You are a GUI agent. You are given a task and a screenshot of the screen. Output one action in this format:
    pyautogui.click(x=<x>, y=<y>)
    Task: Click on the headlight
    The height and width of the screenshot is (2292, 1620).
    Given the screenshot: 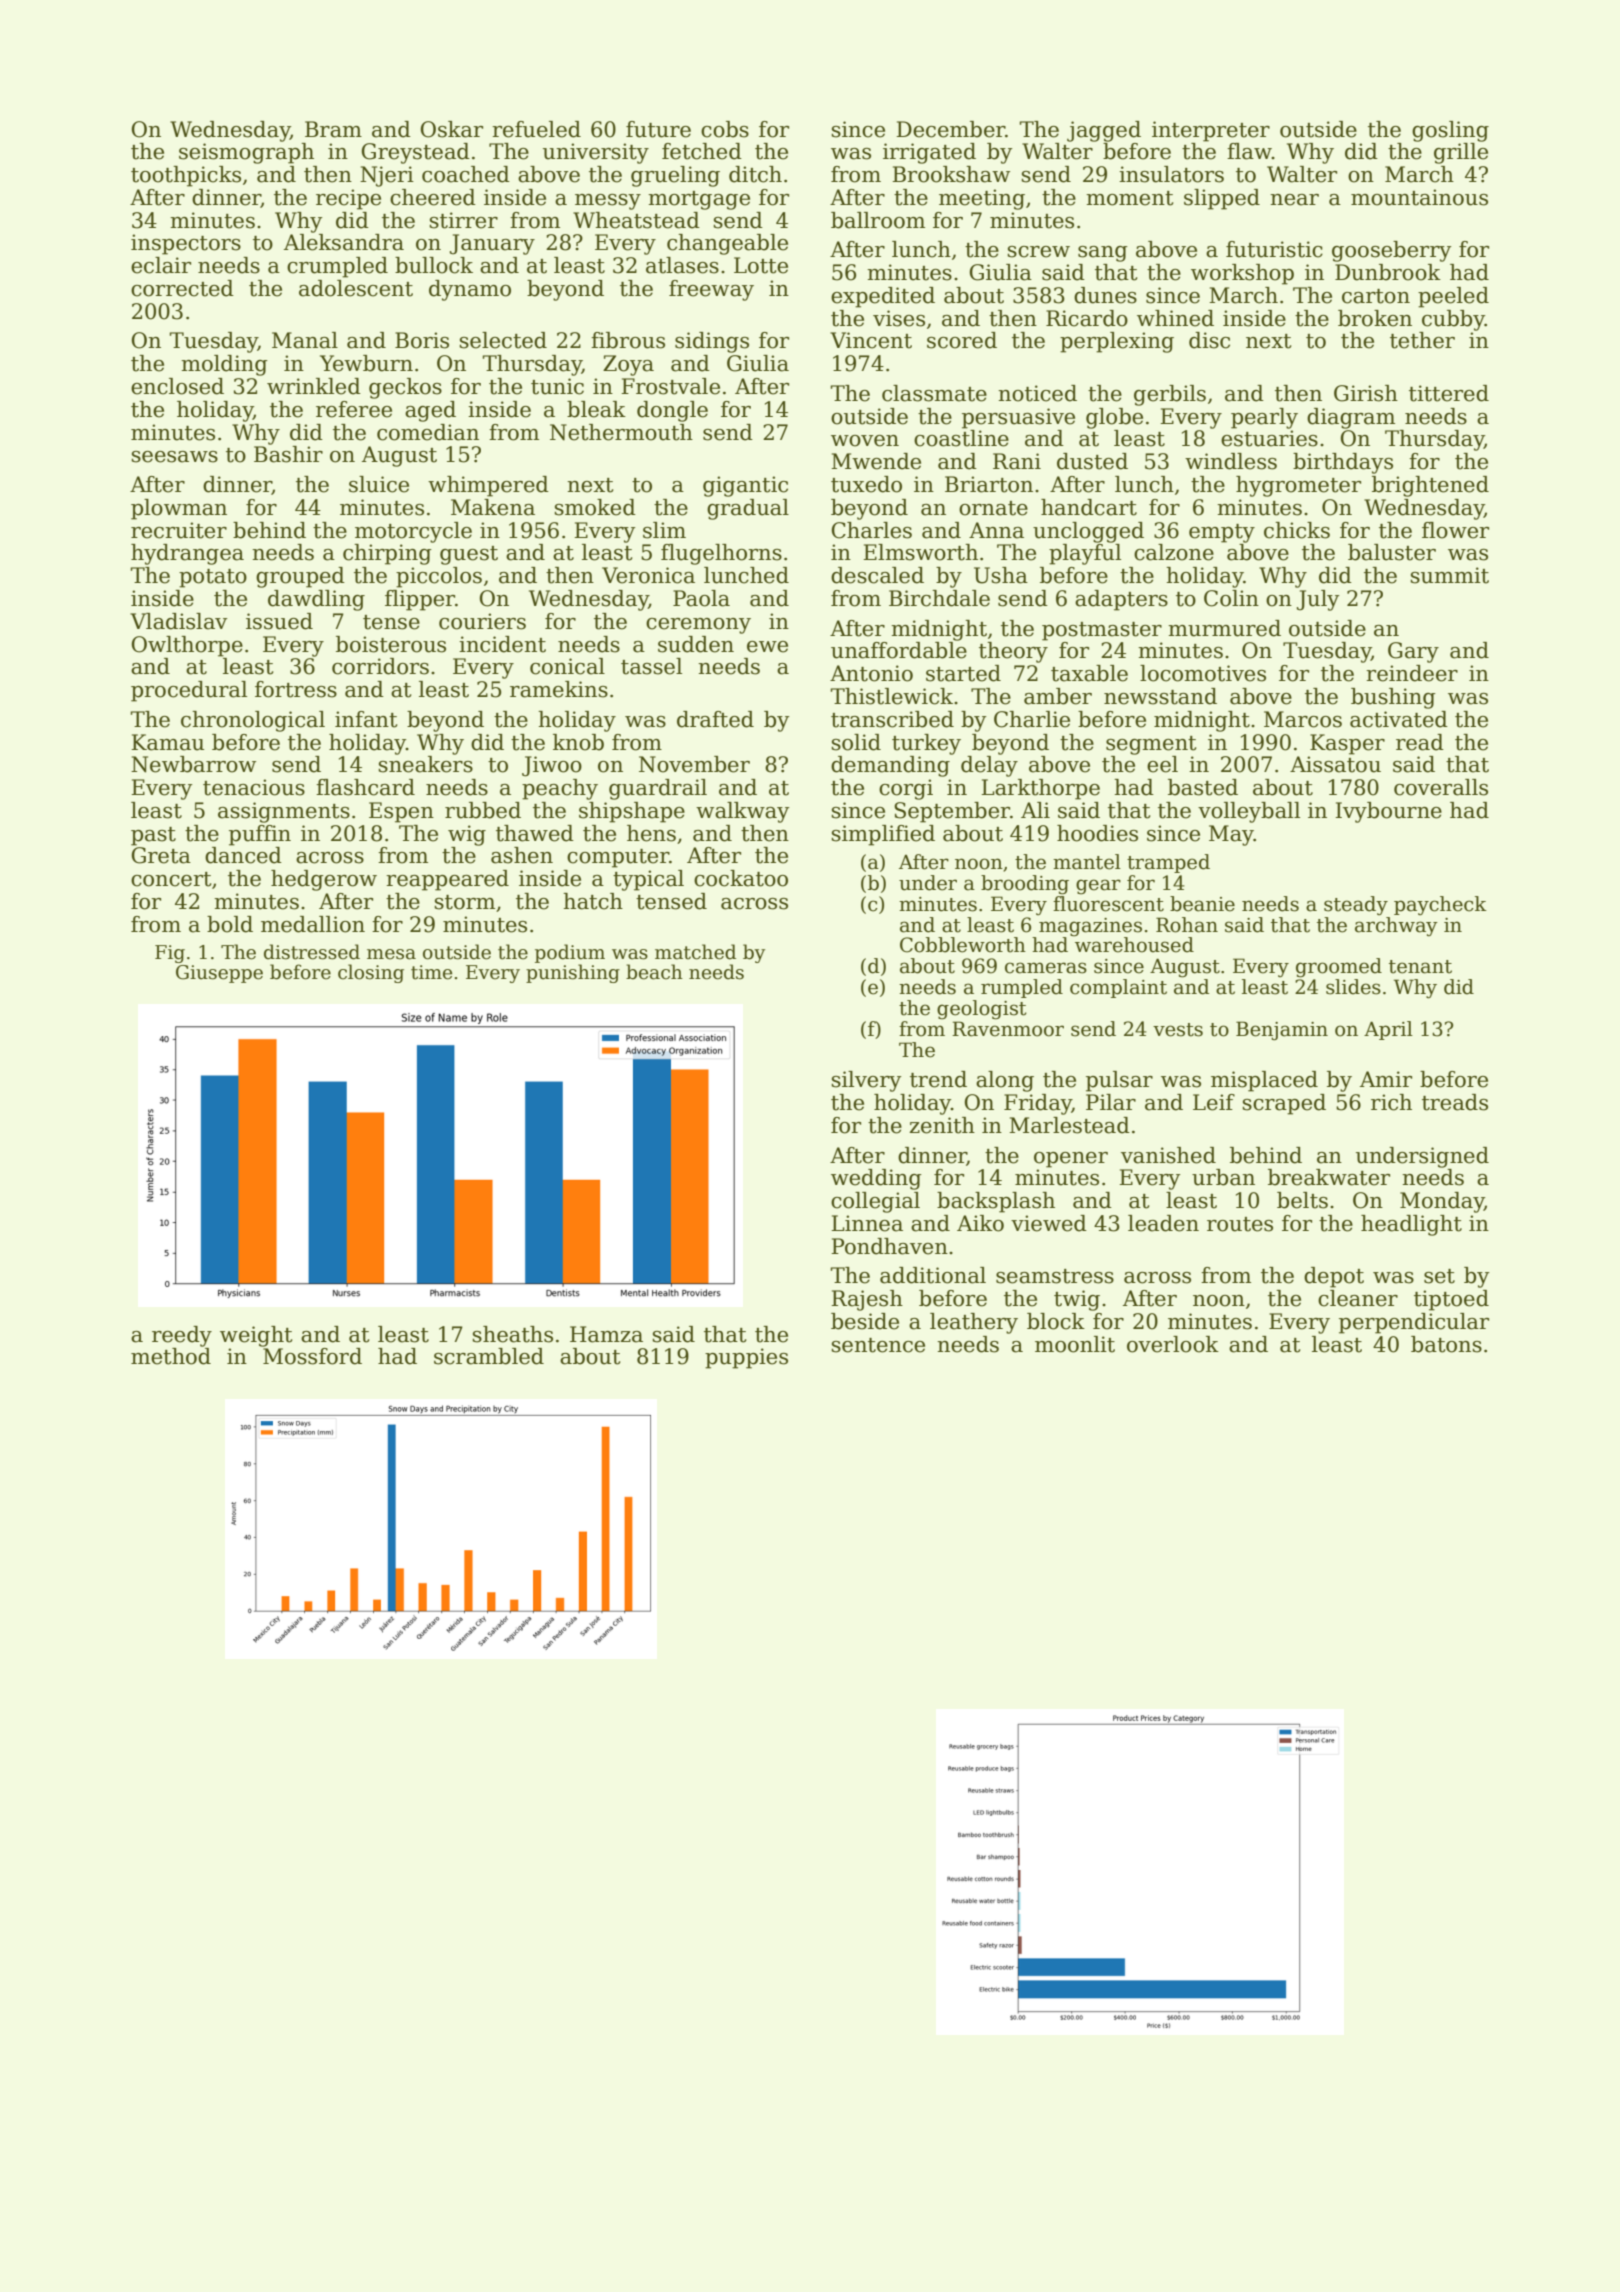 What is the action you would take?
    pyautogui.click(x=1411, y=1225)
